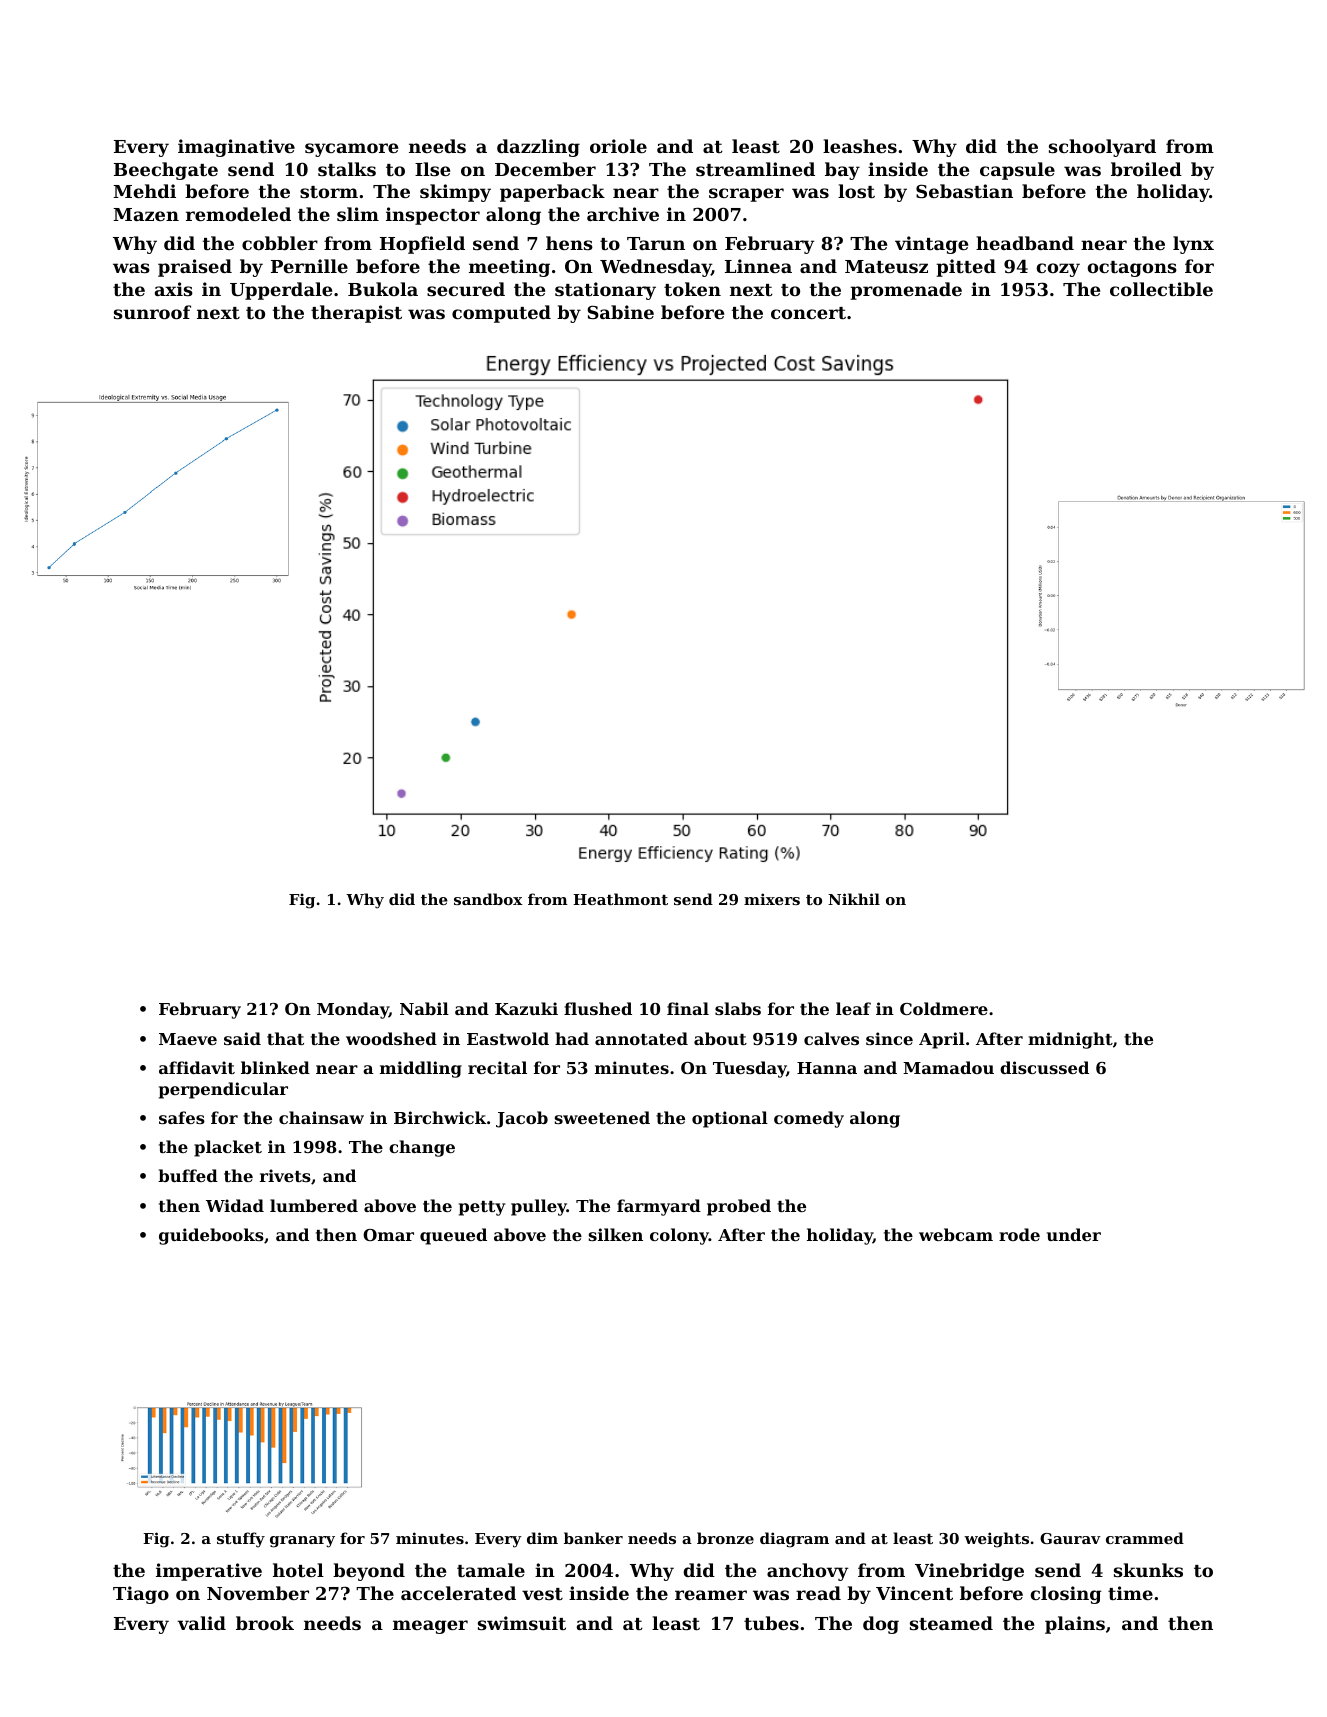  I want to click on tubes, so click(771, 1623).
